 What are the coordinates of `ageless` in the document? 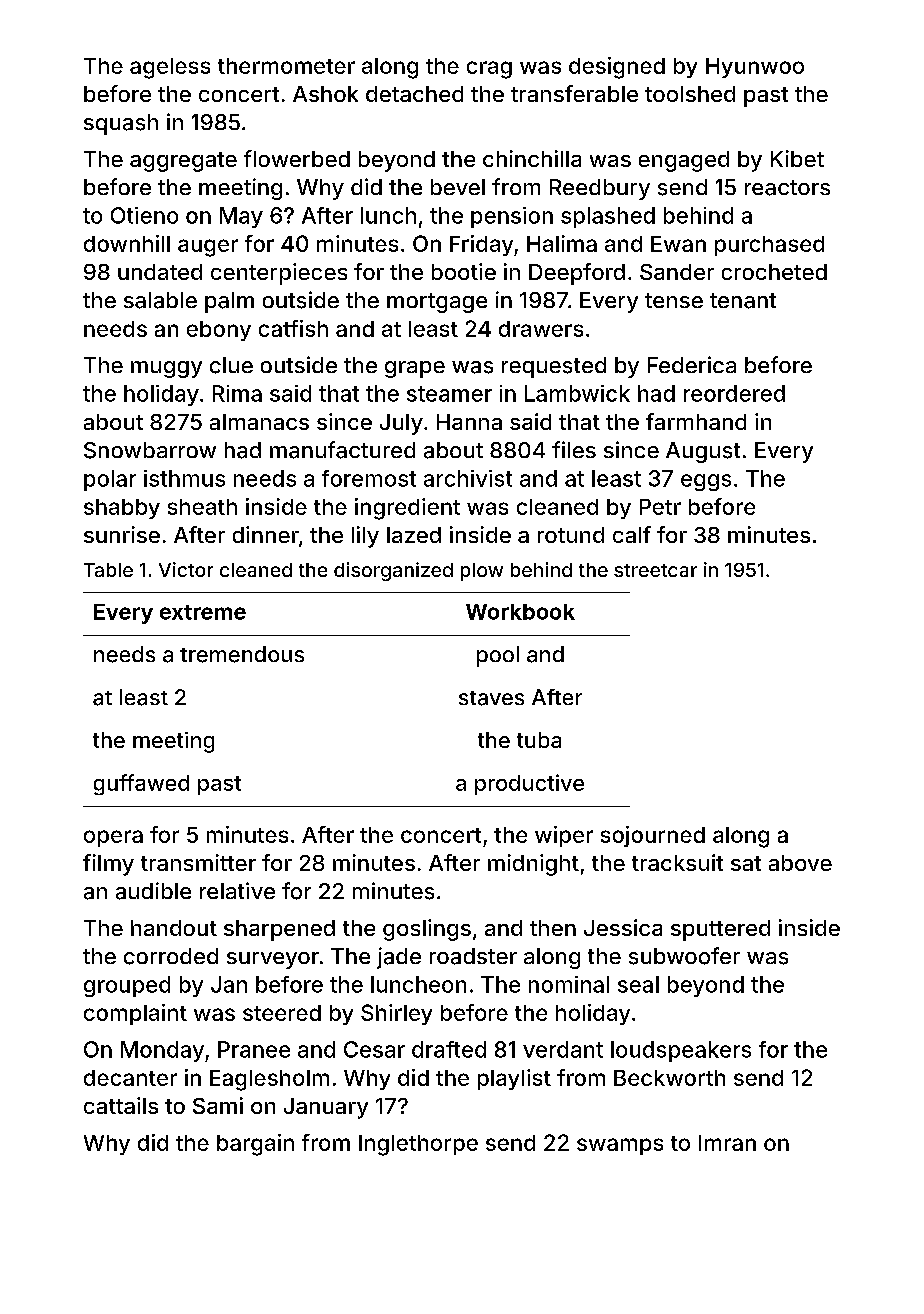 It's located at (170, 68).
